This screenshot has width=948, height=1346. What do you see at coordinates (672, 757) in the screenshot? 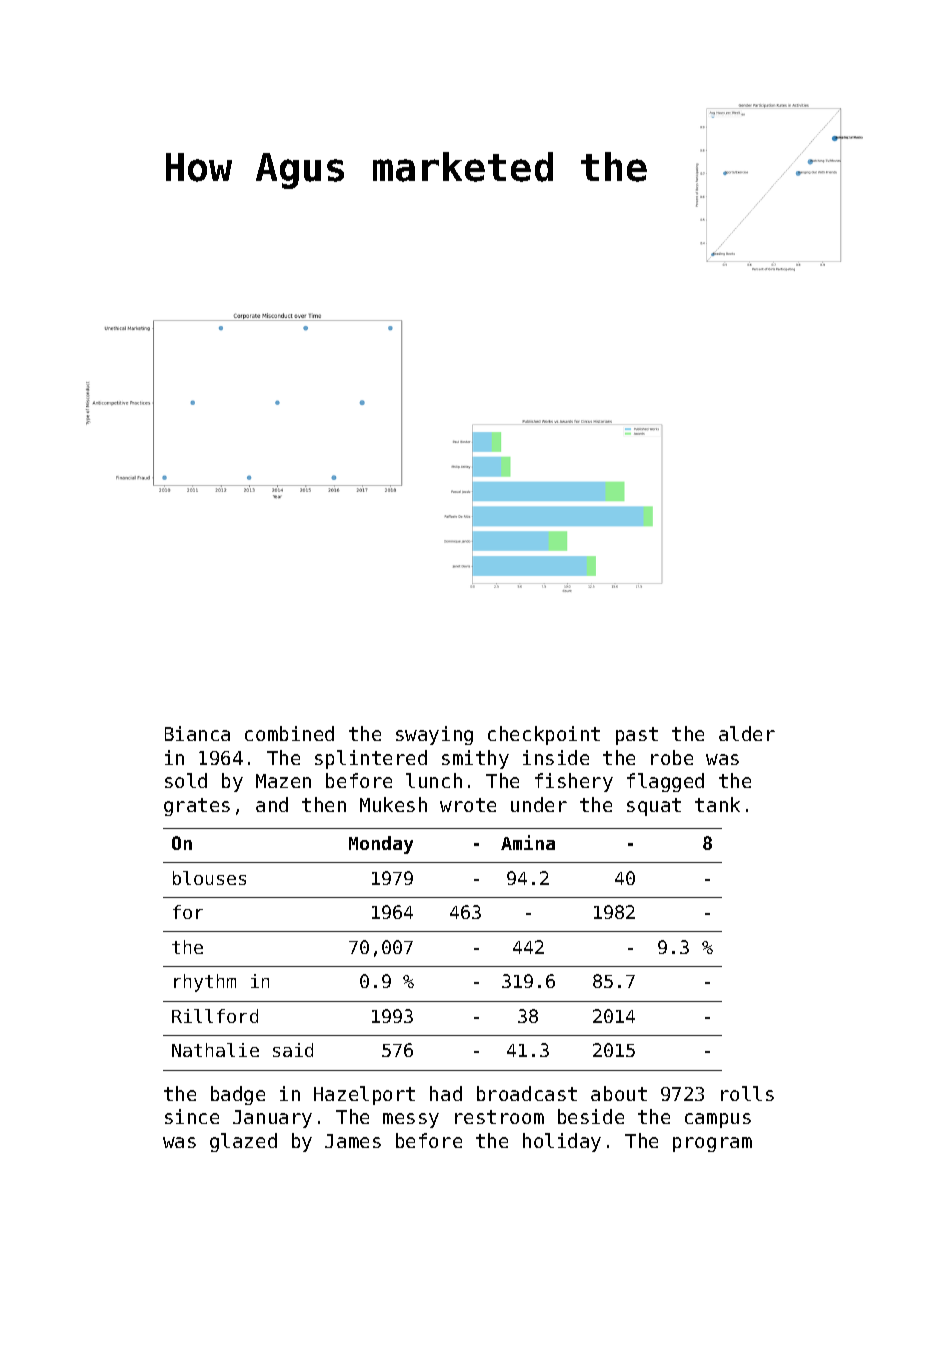
I see `robe` at bounding box center [672, 757].
